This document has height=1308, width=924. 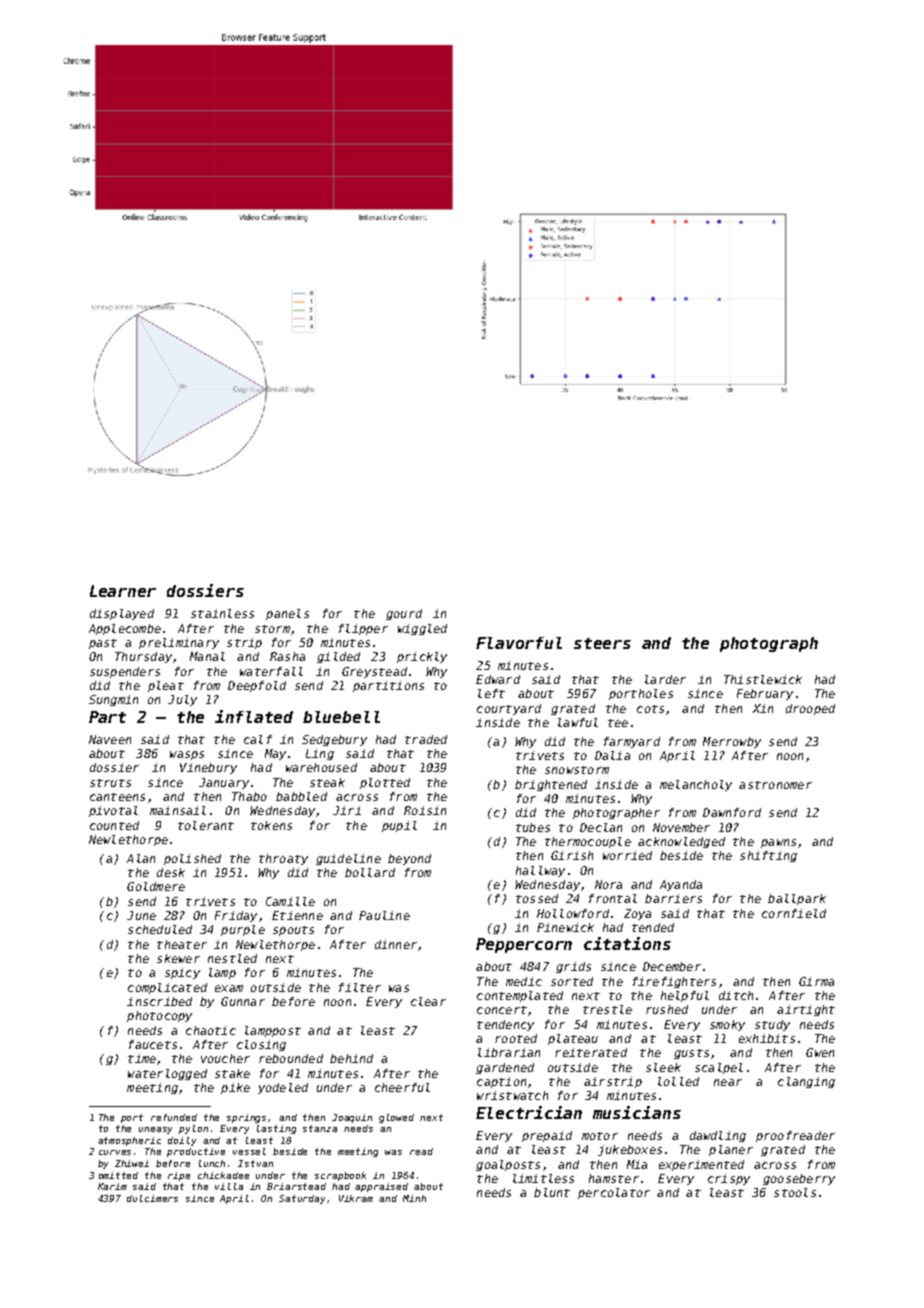 I want to click on traded, so click(x=426, y=739).
